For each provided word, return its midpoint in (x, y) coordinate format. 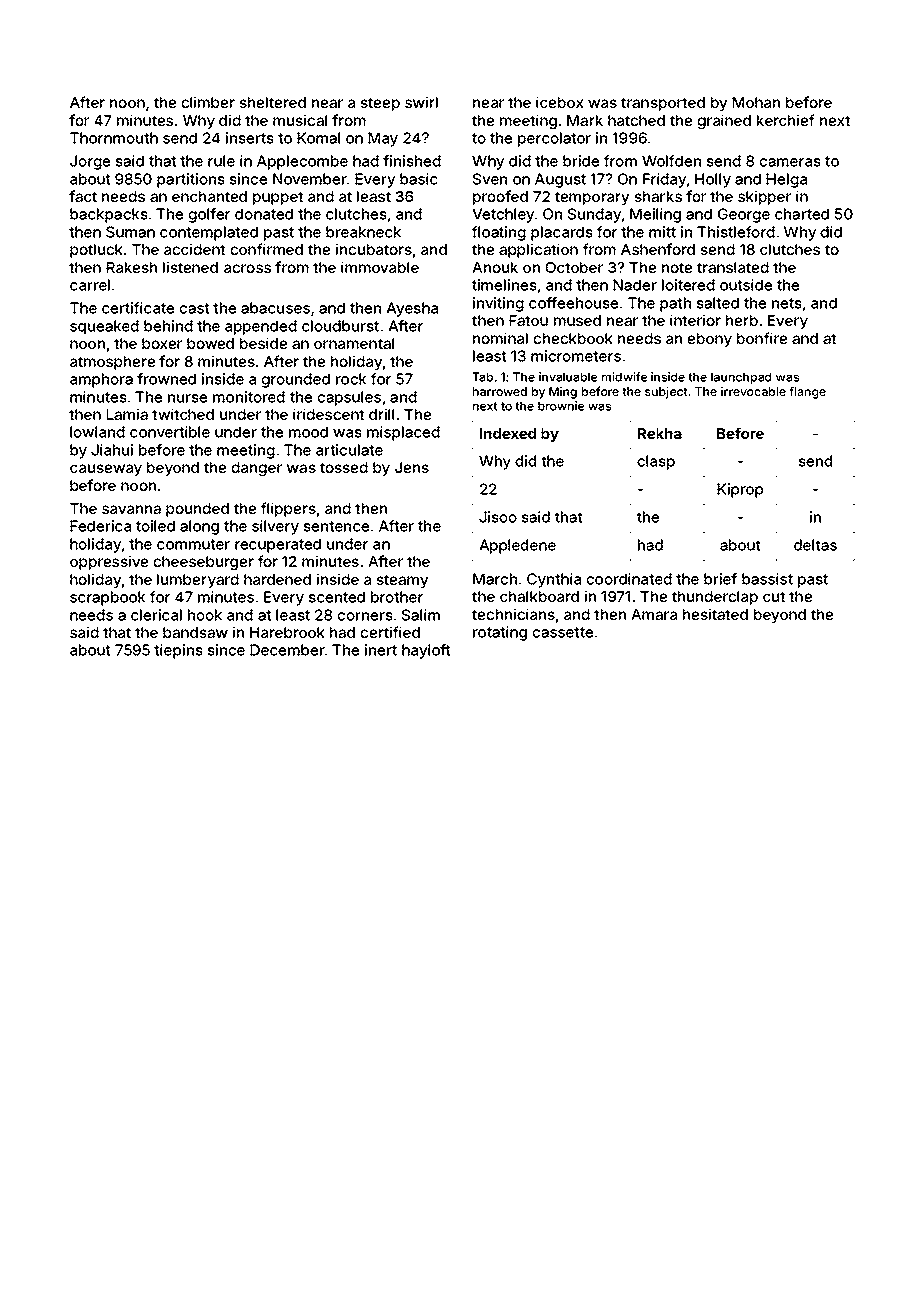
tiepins (178, 651)
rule (221, 161)
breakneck (363, 232)
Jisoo (498, 517)
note (677, 268)
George (744, 215)
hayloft (426, 651)
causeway (106, 470)
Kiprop (740, 490)
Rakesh (131, 267)
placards (562, 233)
